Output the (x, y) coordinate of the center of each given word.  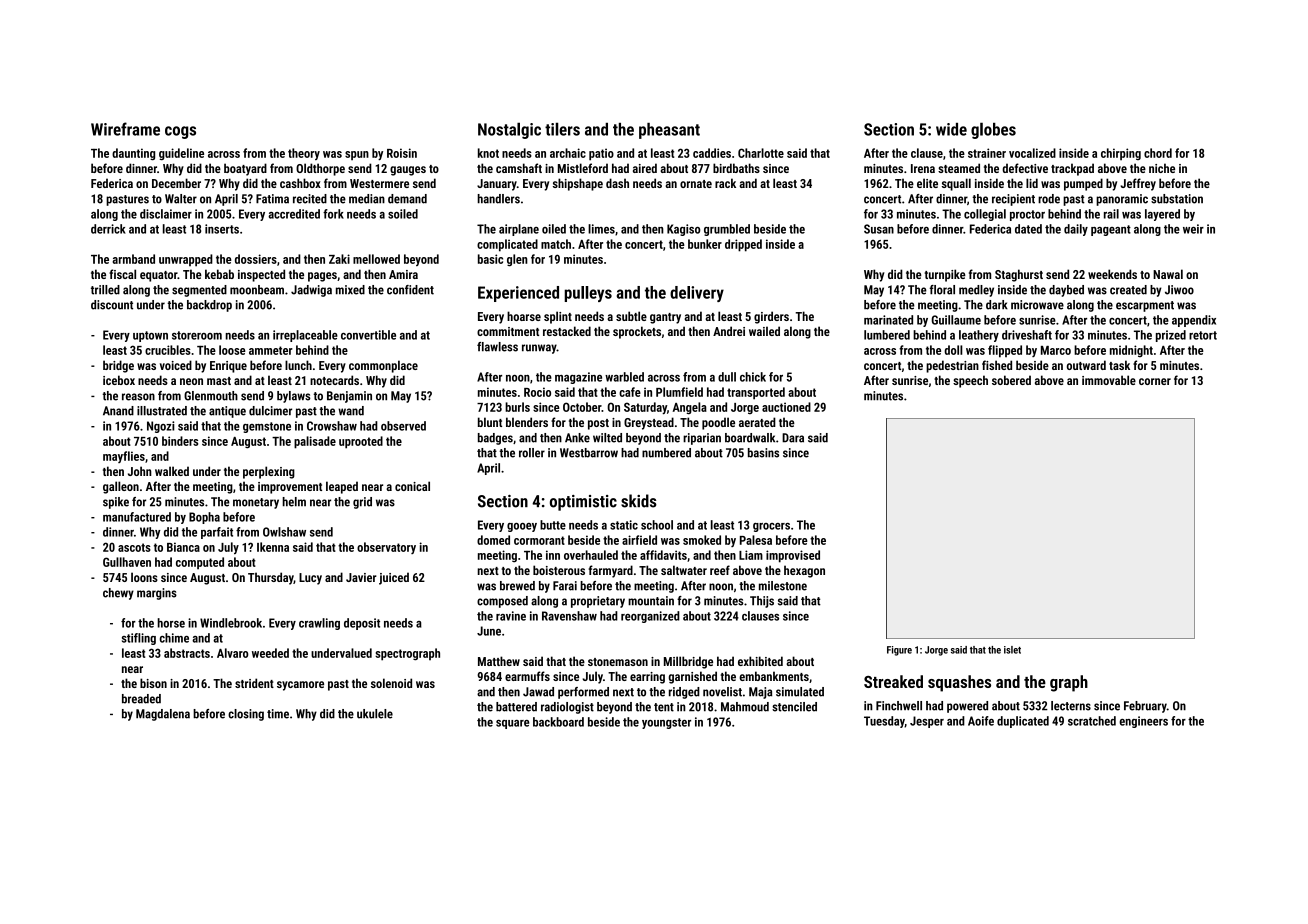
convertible (368, 335)
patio (601, 154)
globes (993, 130)
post (598, 424)
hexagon (804, 571)
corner (1155, 381)
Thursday (271, 578)
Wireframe (125, 129)
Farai (565, 586)
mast (219, 381)
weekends (1112, 274)
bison (153, 683)
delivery (697, 294)
